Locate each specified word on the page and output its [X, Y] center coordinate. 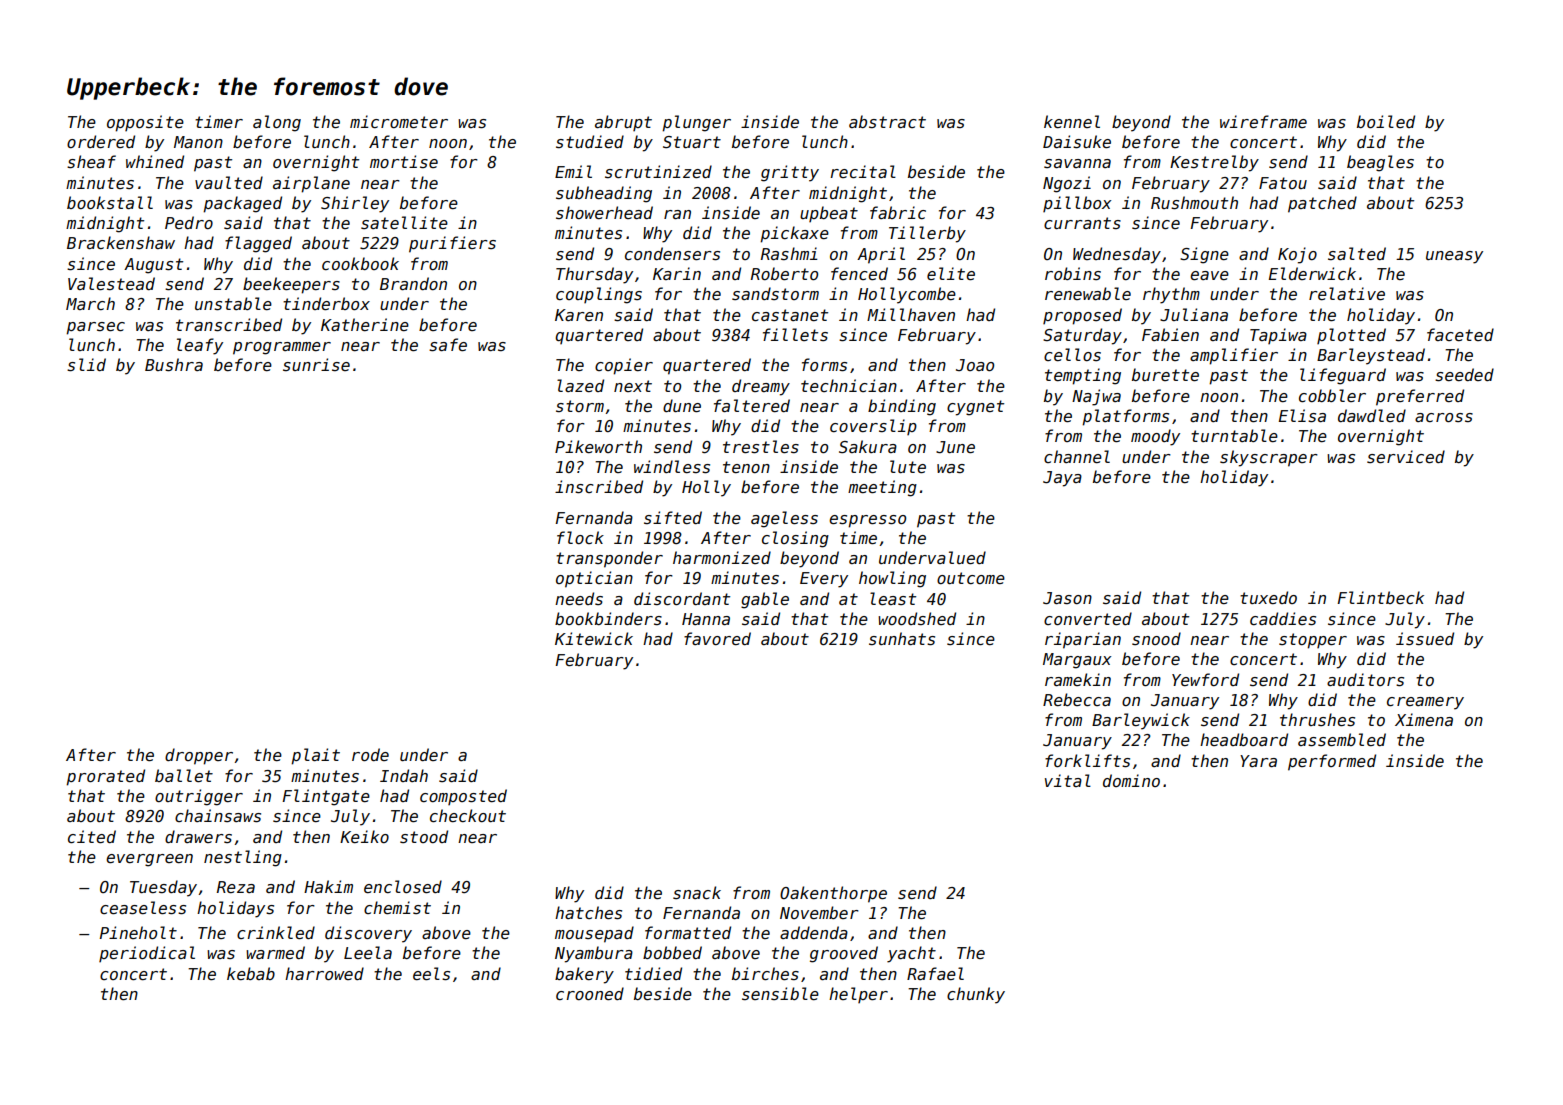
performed [1332, 762]
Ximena [1424, 719]
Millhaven [911, 314]
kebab [251, 974]
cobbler [1332, 395]
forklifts [1087, 761]
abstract [887, 121]
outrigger [199, 797]
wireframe [1263, 121]
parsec [95, 328]
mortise [404, 161]
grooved [844, 954]
